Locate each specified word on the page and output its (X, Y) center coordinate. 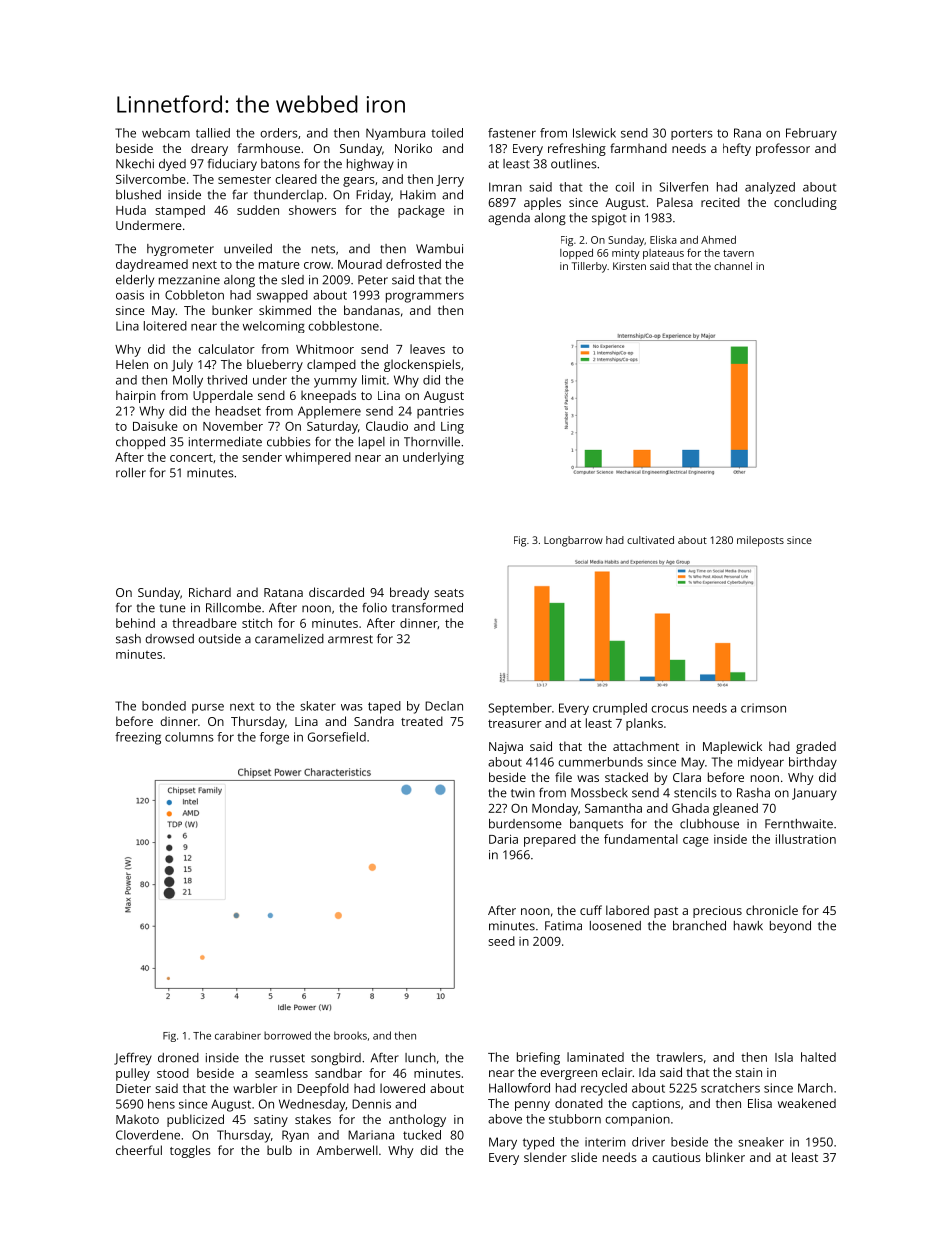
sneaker (761, 1142)
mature (279, 265)
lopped (576, 254)
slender (545, 1157)
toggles (190, 1151)
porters (692, 134)
